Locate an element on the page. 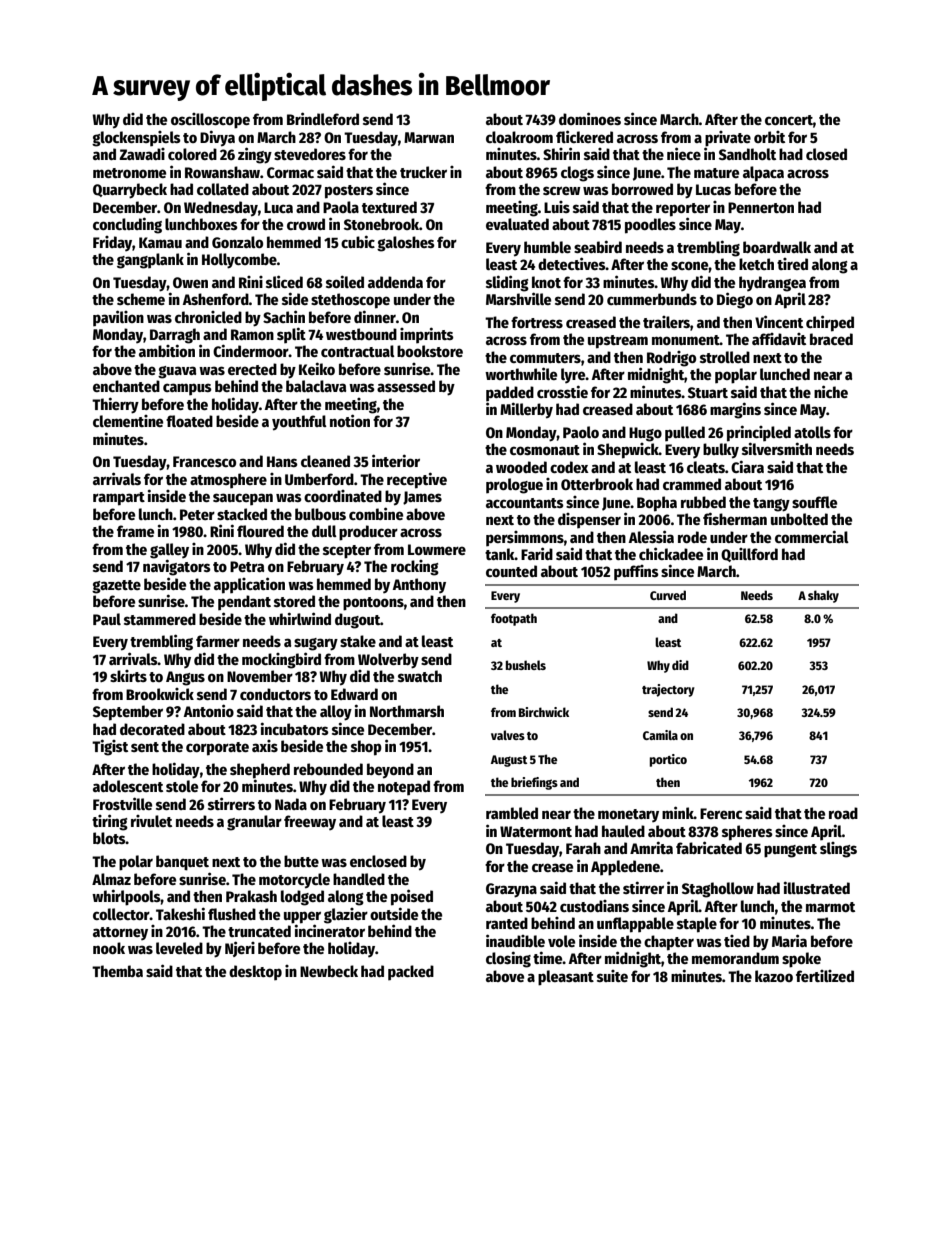  collated is located at coordinates (223, 189).
